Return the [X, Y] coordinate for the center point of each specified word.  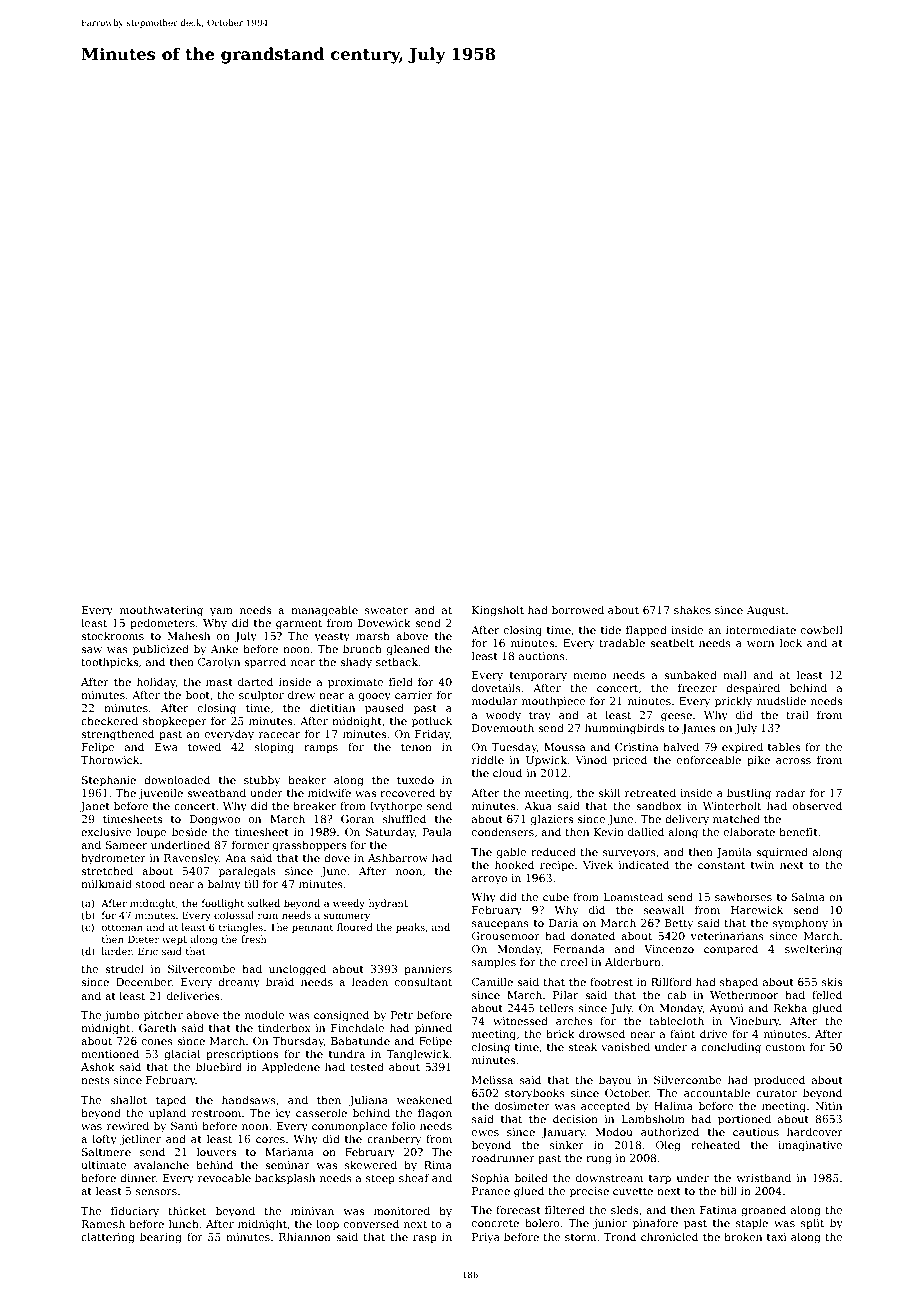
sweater [386, 610]
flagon [435, 1114]
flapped [646, 630]
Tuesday [514, 748]
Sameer [126, 845]
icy [283, 1114]
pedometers [162, 623]
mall [735, 674]
